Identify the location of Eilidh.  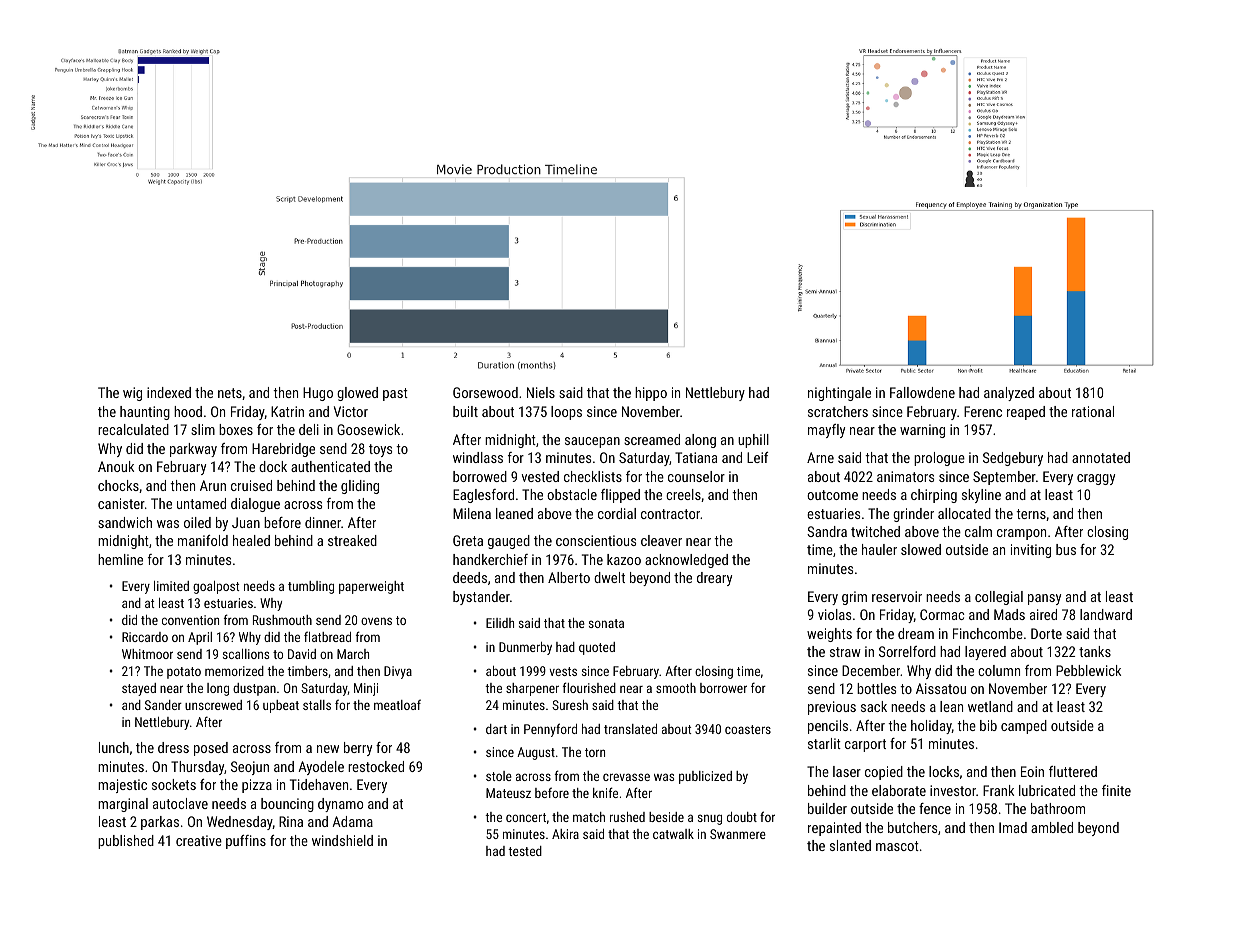
(500, 623).
